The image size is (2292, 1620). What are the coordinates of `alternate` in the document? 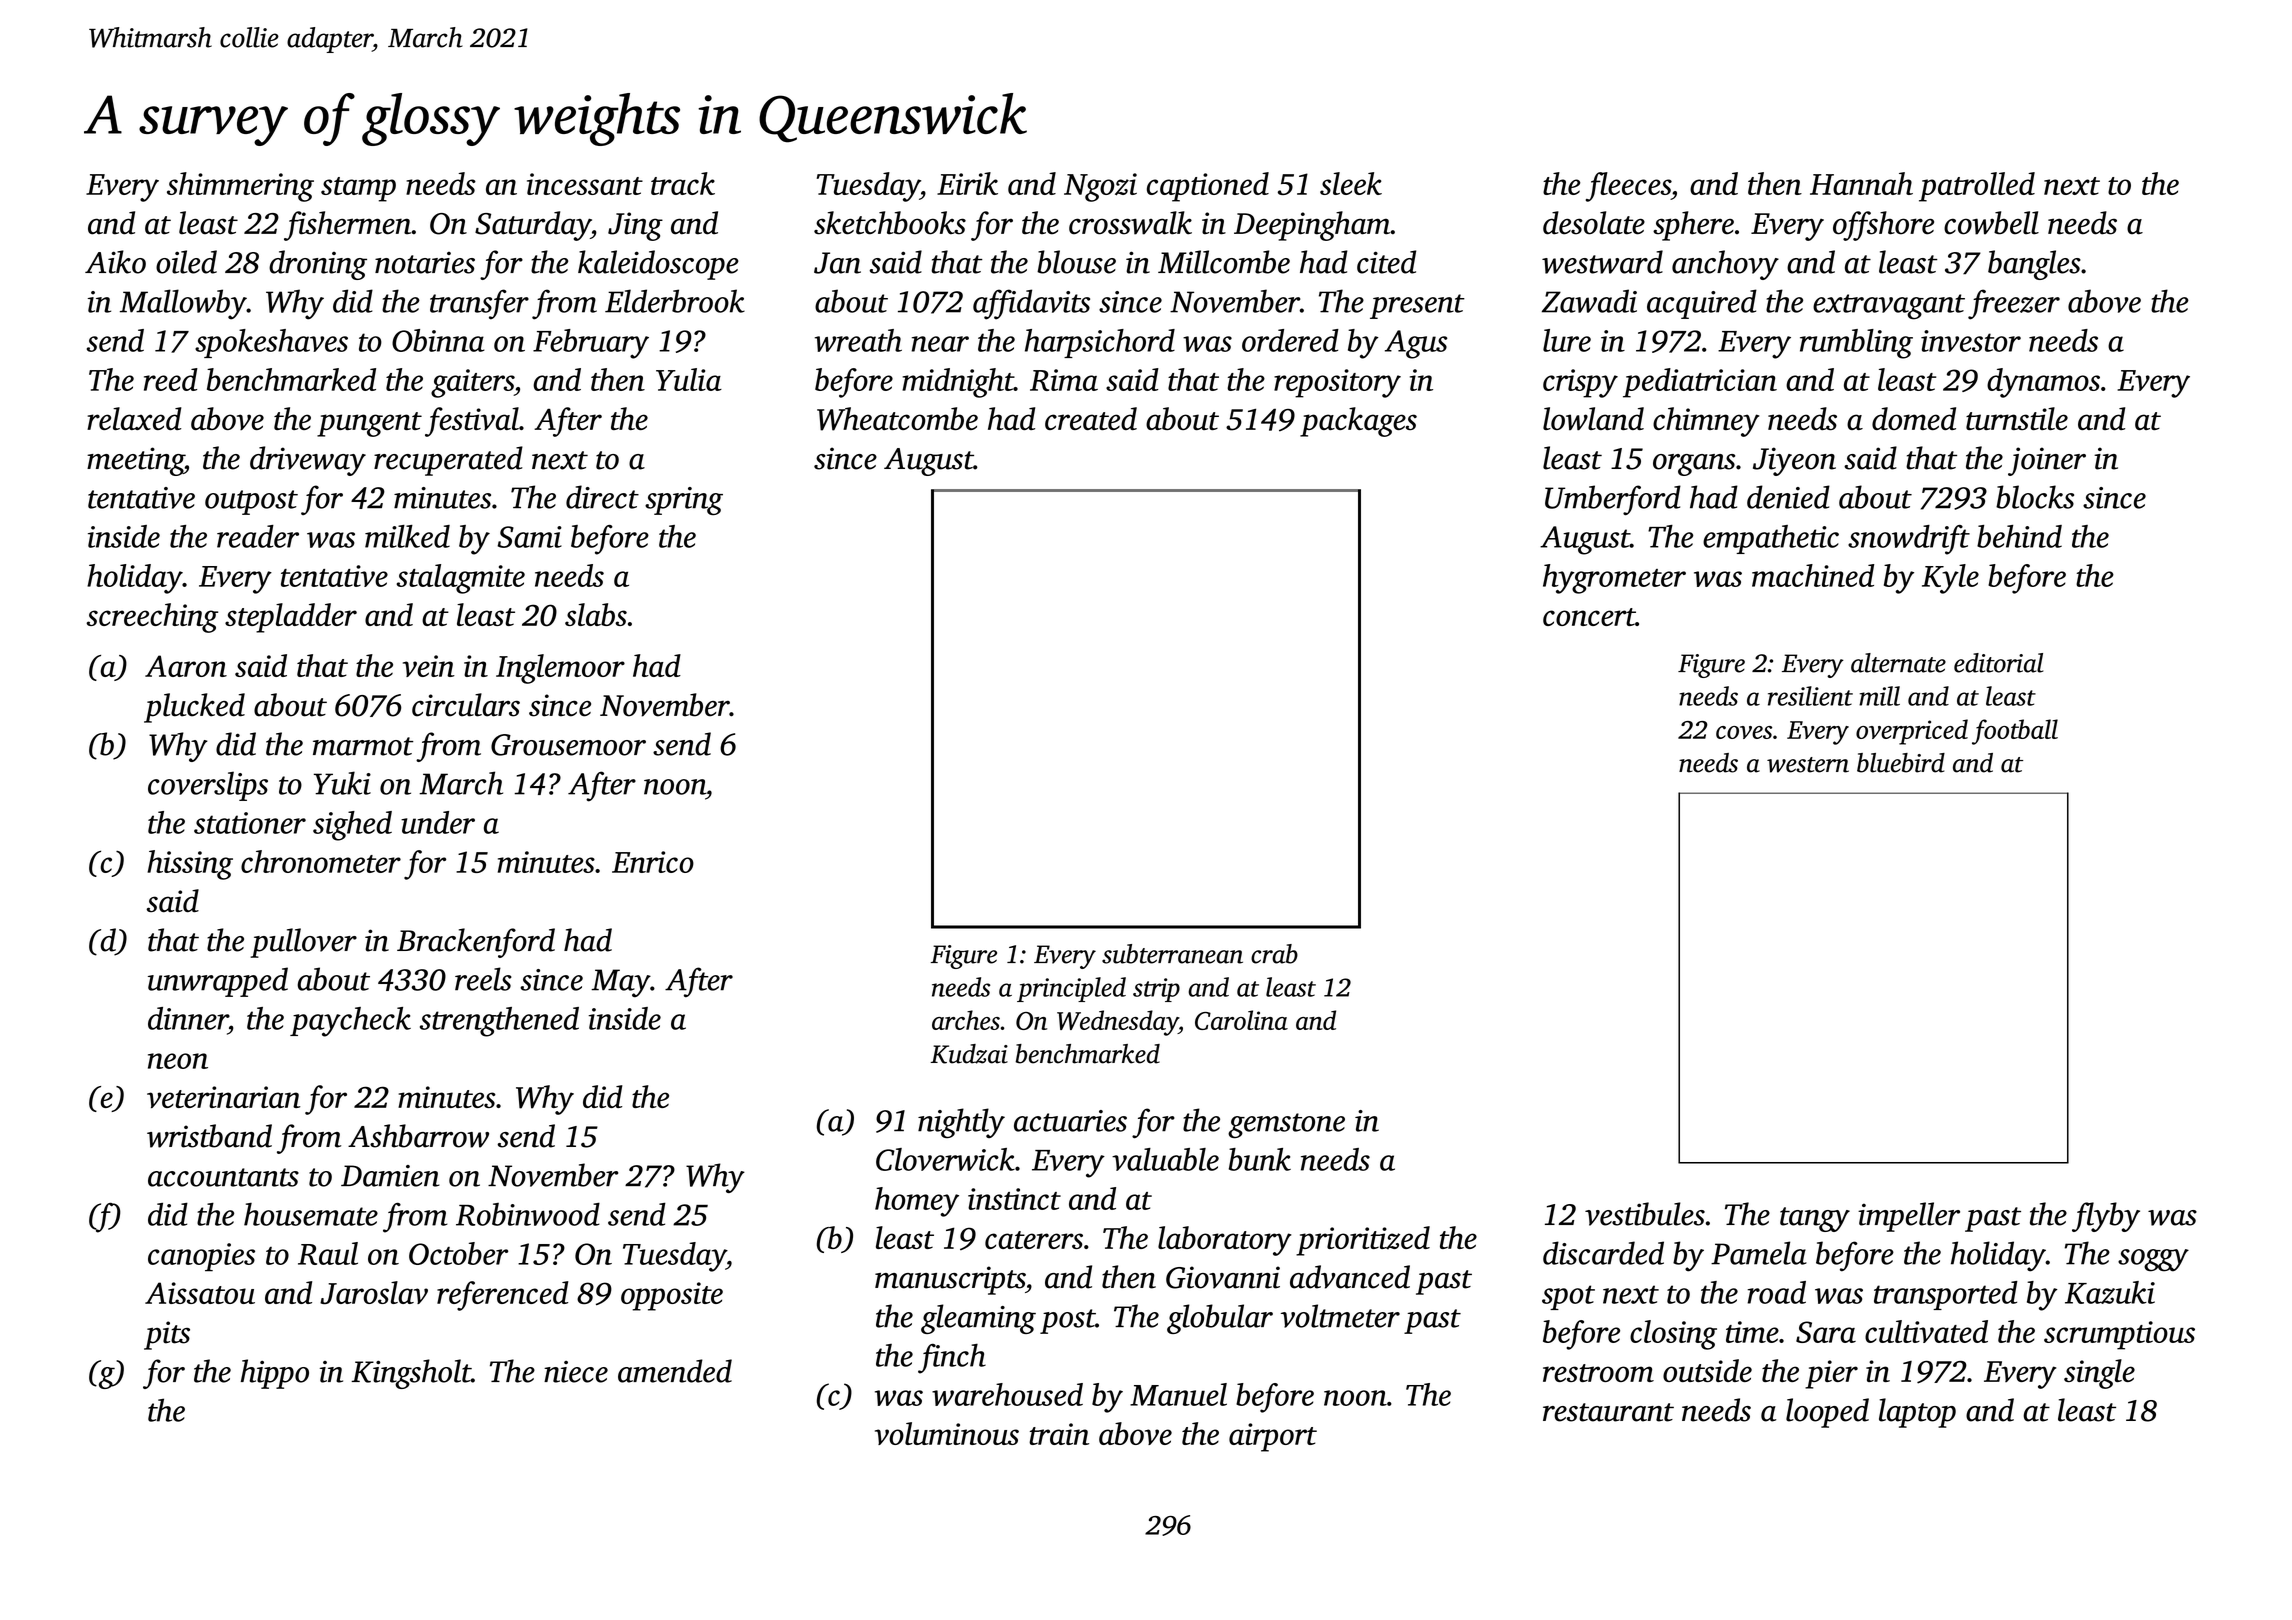 It's located at (1898, 663).
